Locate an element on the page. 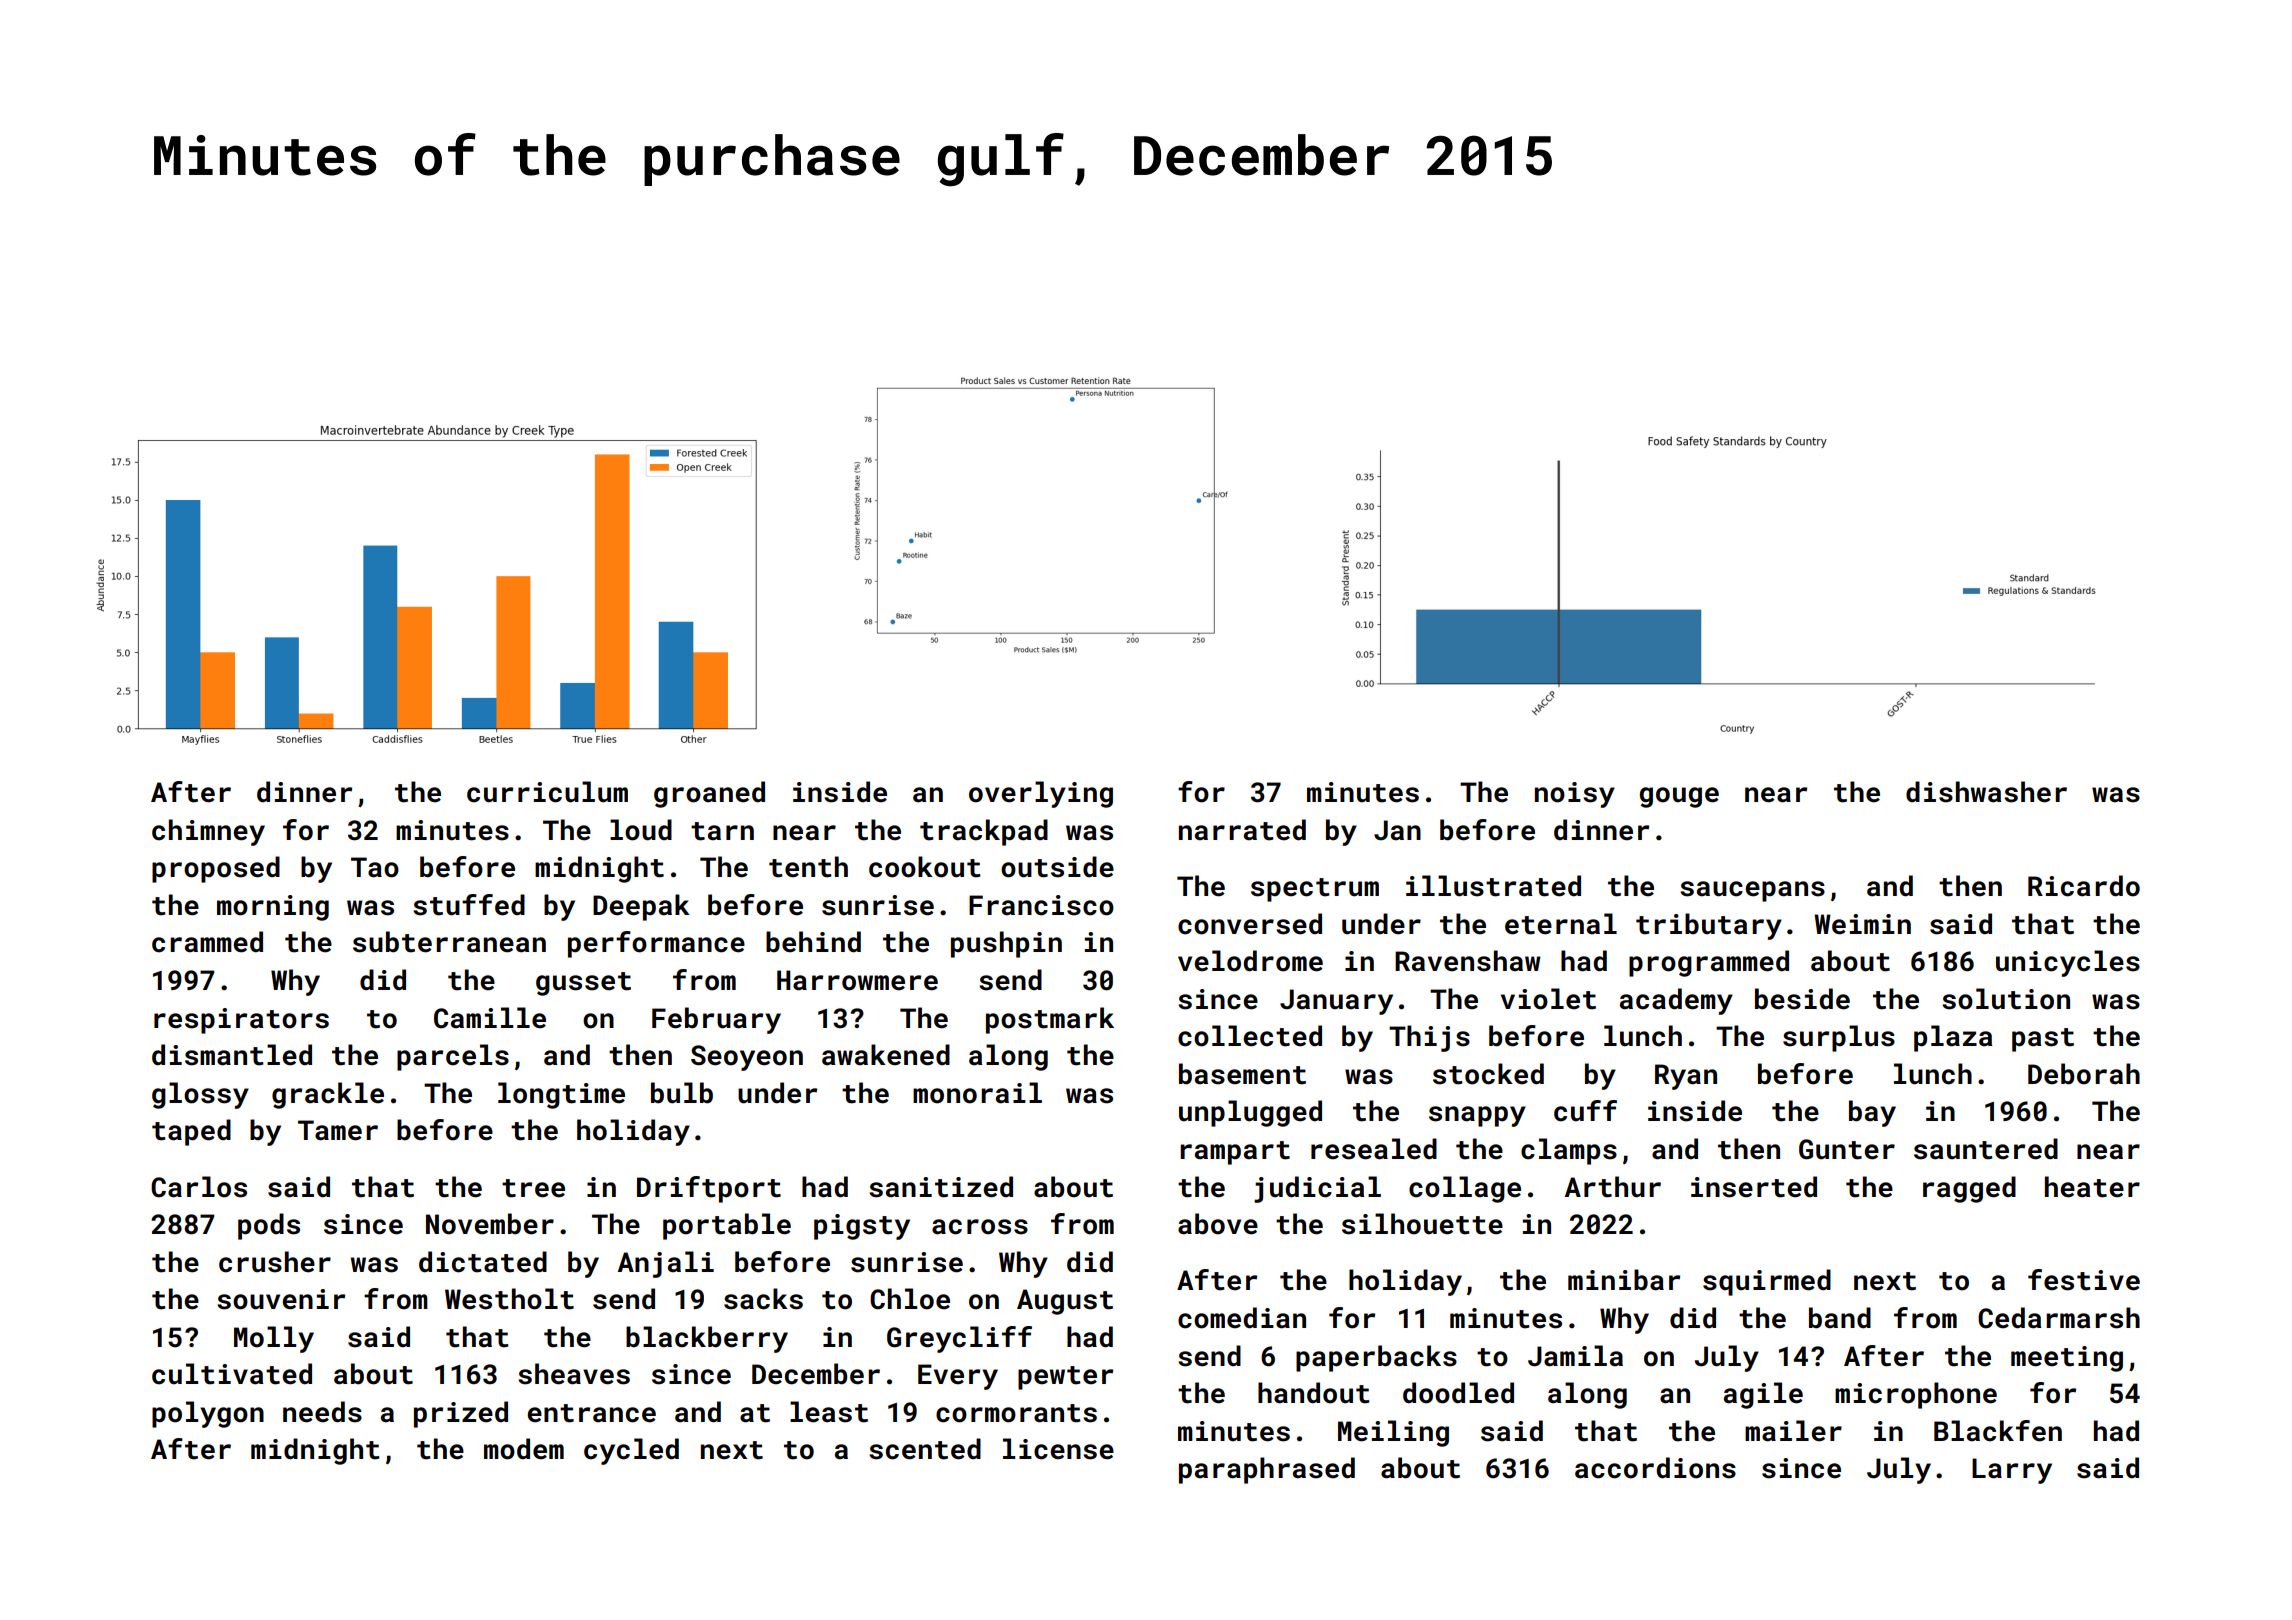 Image resolution: width=2292 pixels, height=1620 pixels. pods is located at coordinates (269, 1226).
